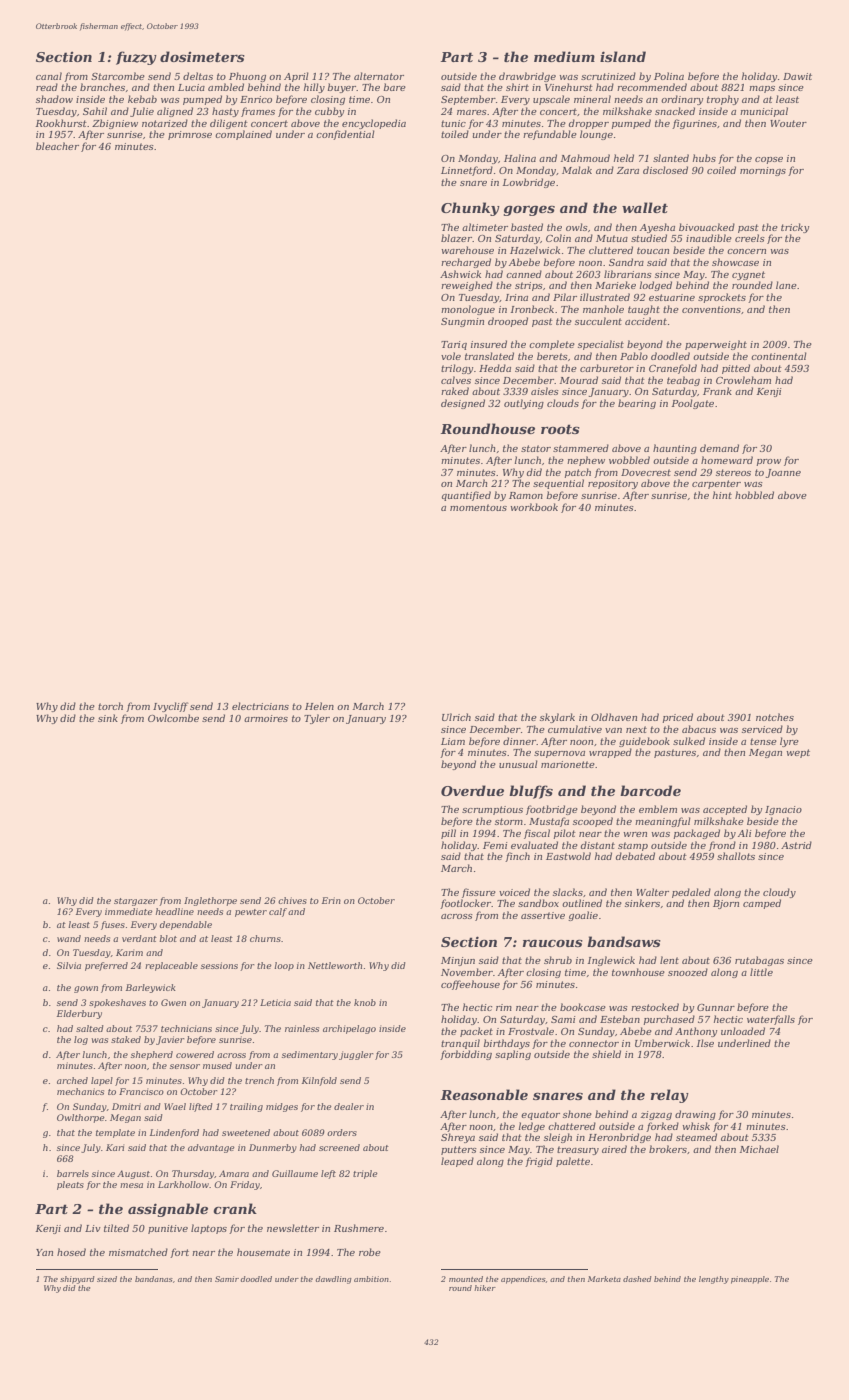 The height and width of the page is (1400, 849). Describe the element at coordinates (466, 496) in the page. I see `quantified` at that location.
